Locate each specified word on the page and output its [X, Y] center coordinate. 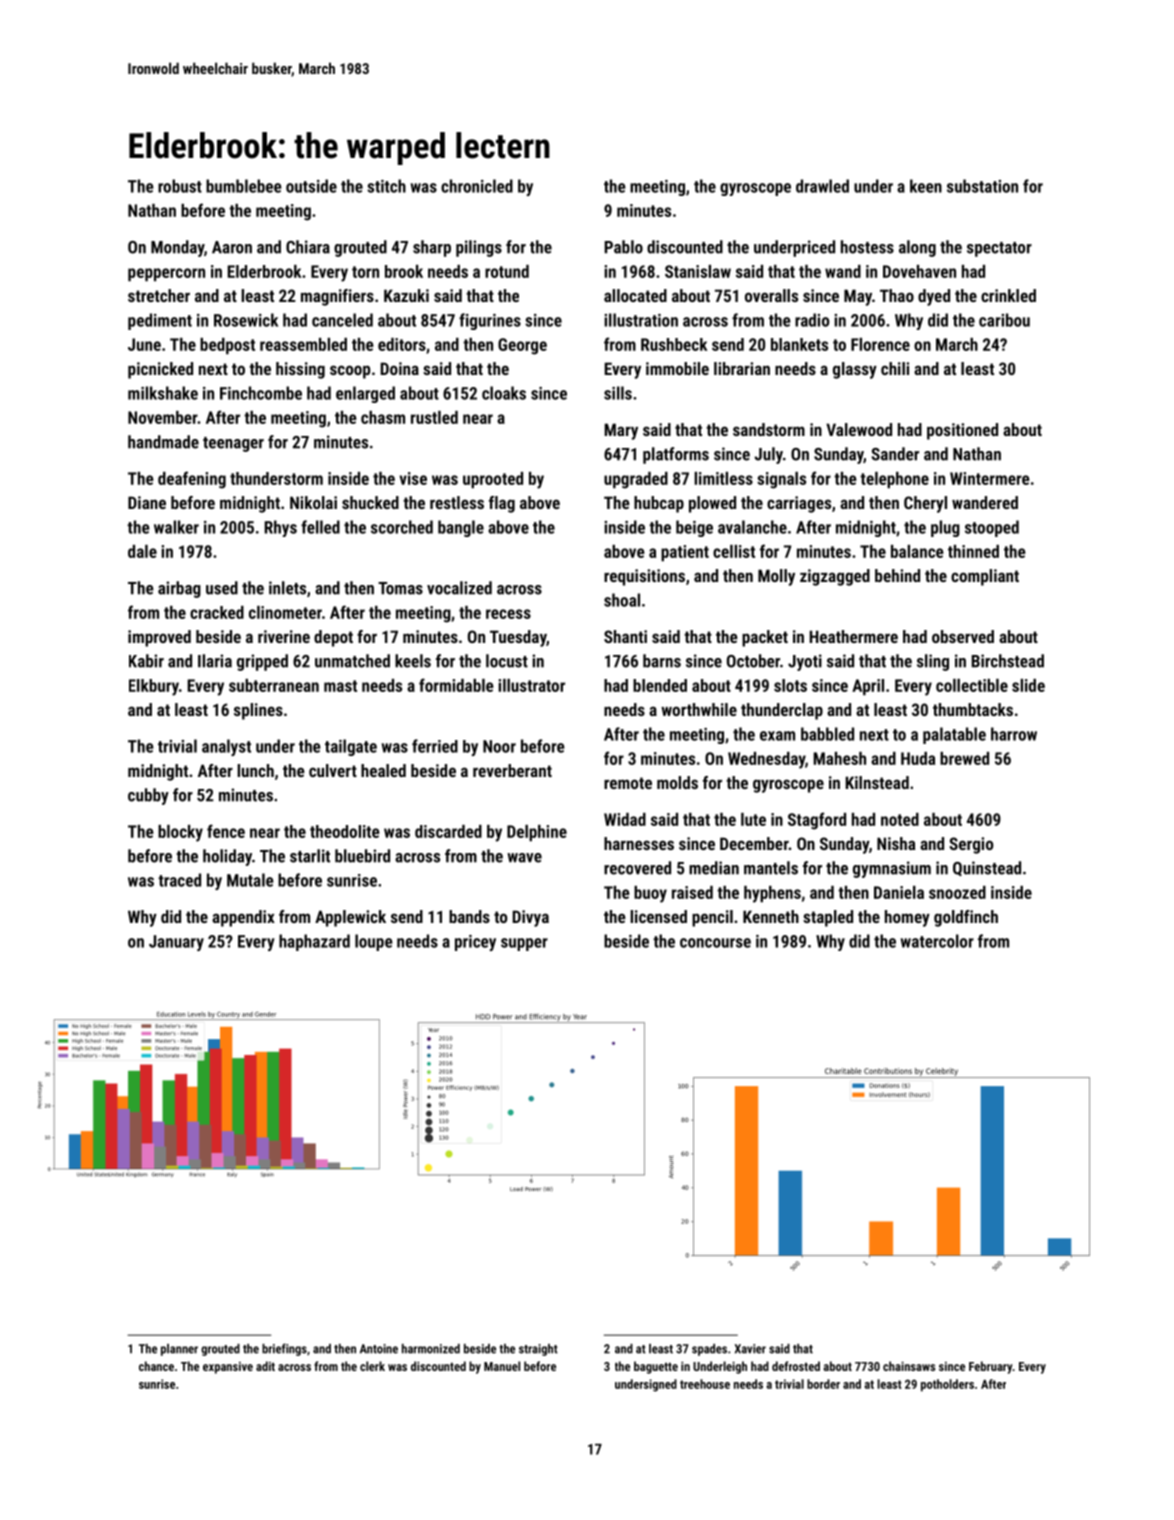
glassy [855, 370]
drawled [822, 186]
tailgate [351, 747]
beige [694, 528]
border [823, 1384]
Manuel [502, 1366]
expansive [228, 1368]
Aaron [232, 247]
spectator [999, 249]
